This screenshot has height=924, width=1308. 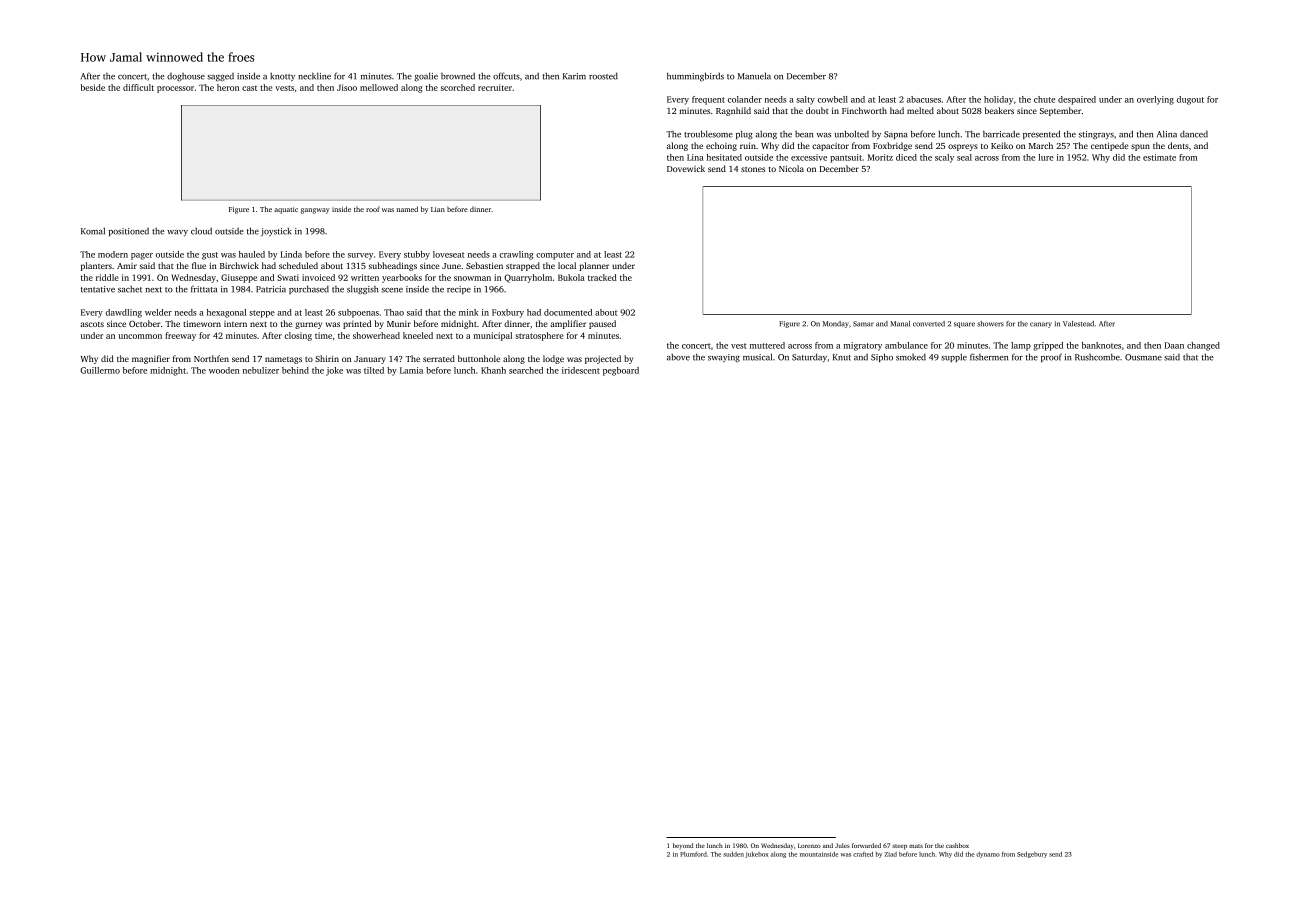 What do you see at coordinates (890, 854) in the screenshot?
I see `Ziad` at bounding box center [890, 854].
